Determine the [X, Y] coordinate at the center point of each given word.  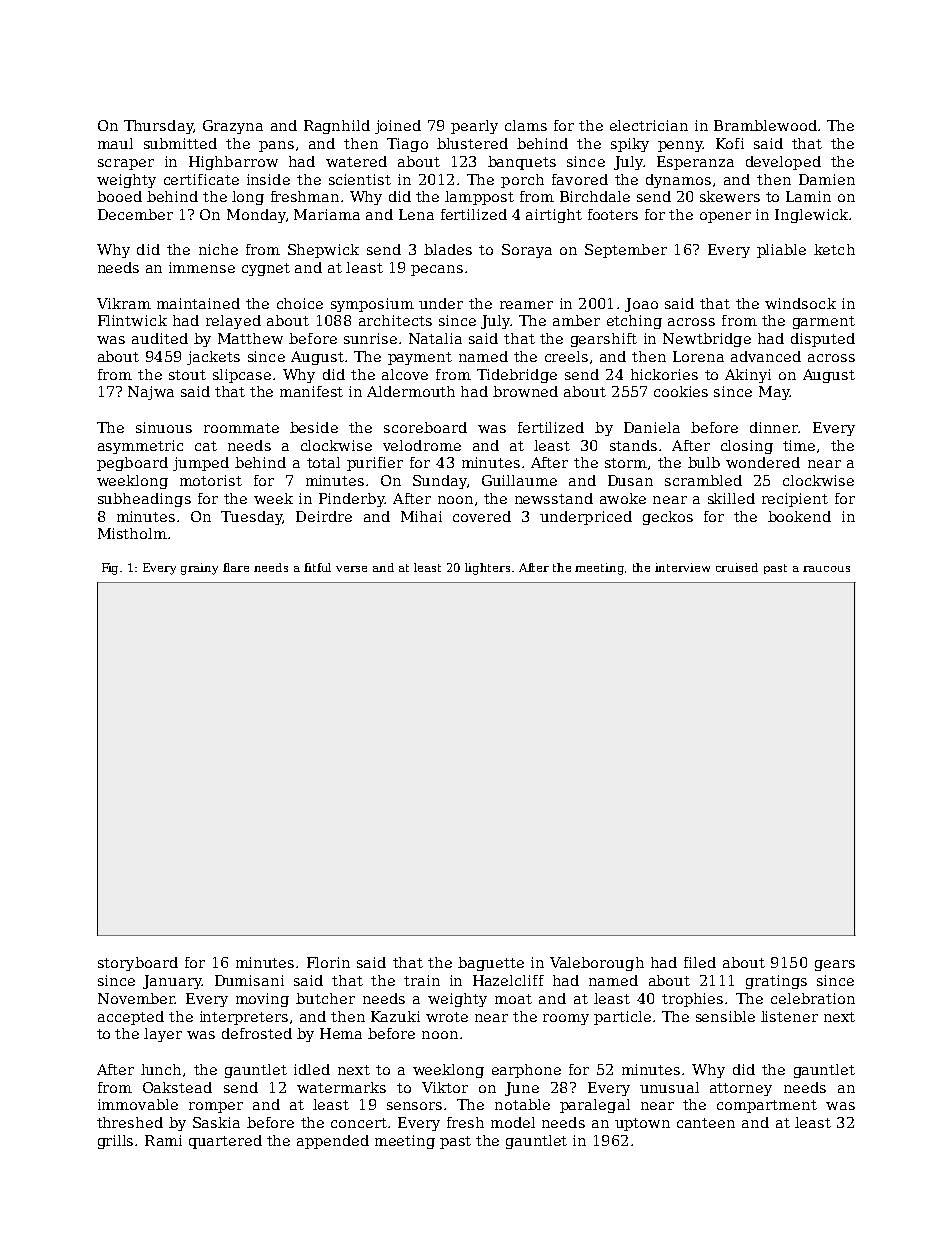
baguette [491, 964]
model [513, 1122]
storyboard [138, 964]
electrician [649, 125]
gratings [776, 982]
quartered [225, 1142]
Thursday [158, 127]
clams [526, 125]
